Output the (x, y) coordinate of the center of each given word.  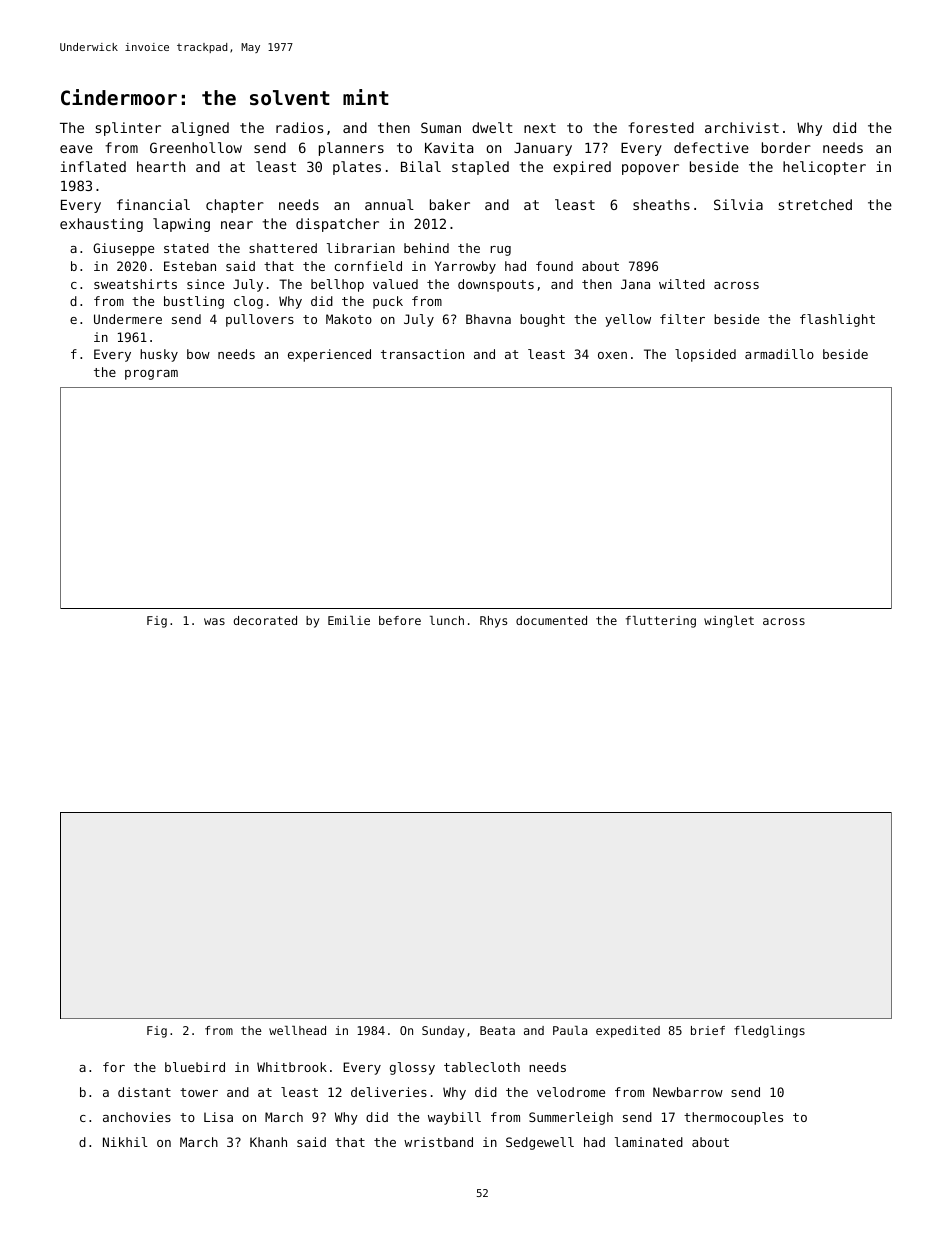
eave (76, 149)
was (214, 621)
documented (551, 620)
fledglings (769, 1032)
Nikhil (125, 1142)
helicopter (824, 168)
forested (661, 127)
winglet (729, 622)
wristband (438, 1142)
